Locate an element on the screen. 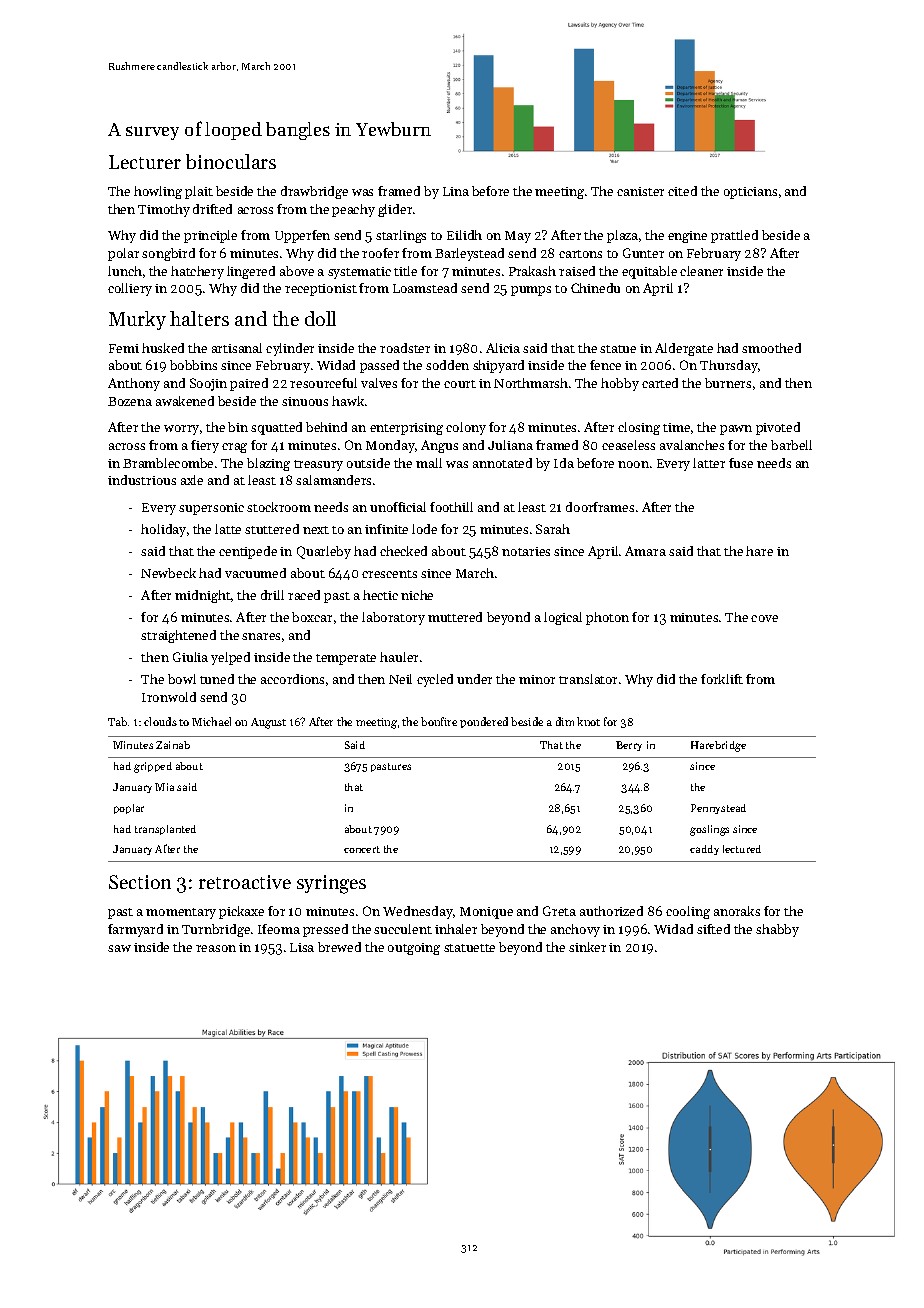 The height and width of the screenshot is (1308, 924). drifted is located at coordinates (212, 209).
